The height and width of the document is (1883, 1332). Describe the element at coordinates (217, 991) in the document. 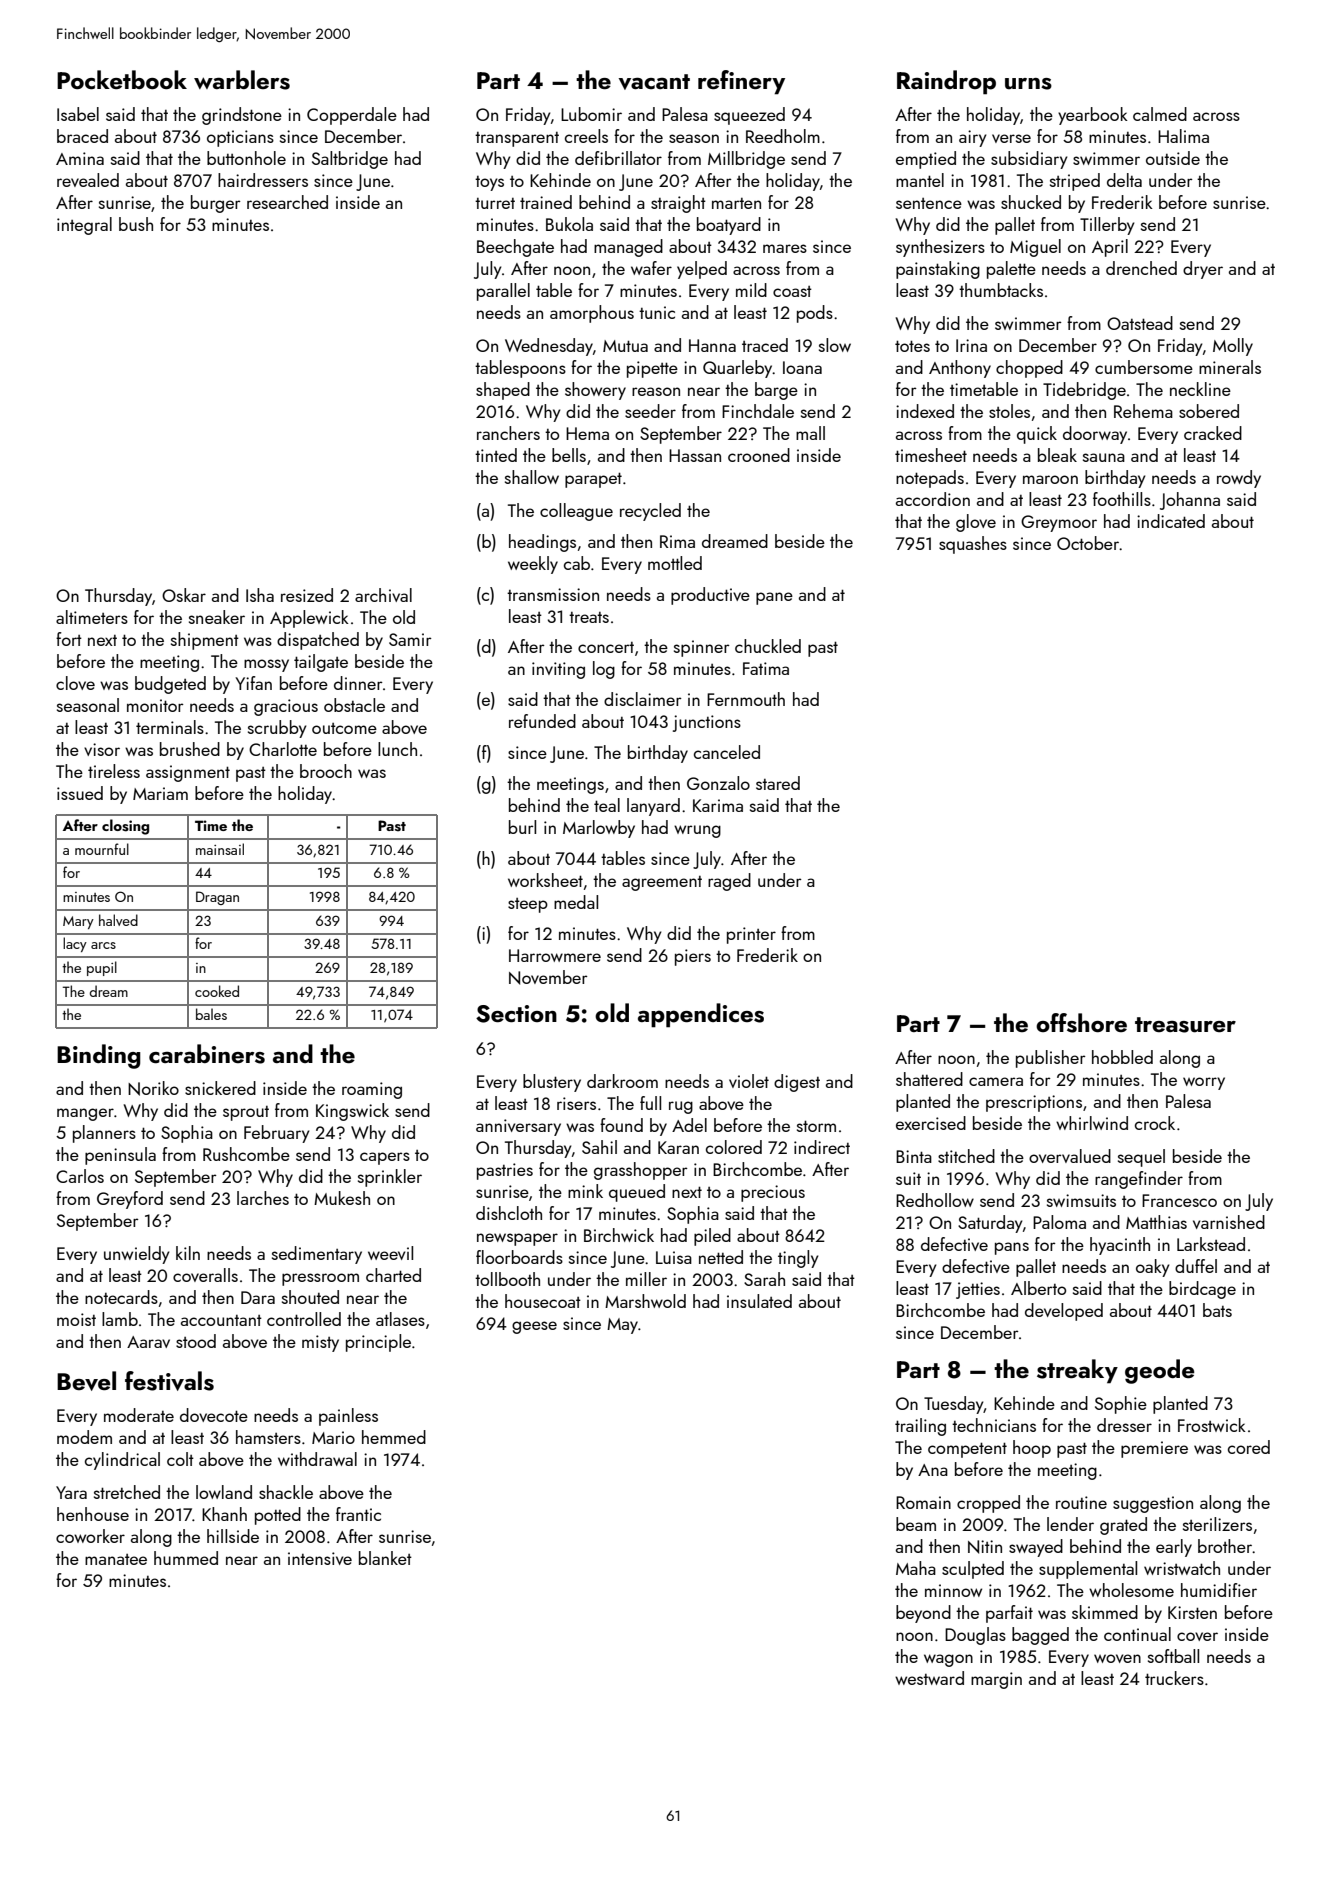

I see `cooked` at that location.
